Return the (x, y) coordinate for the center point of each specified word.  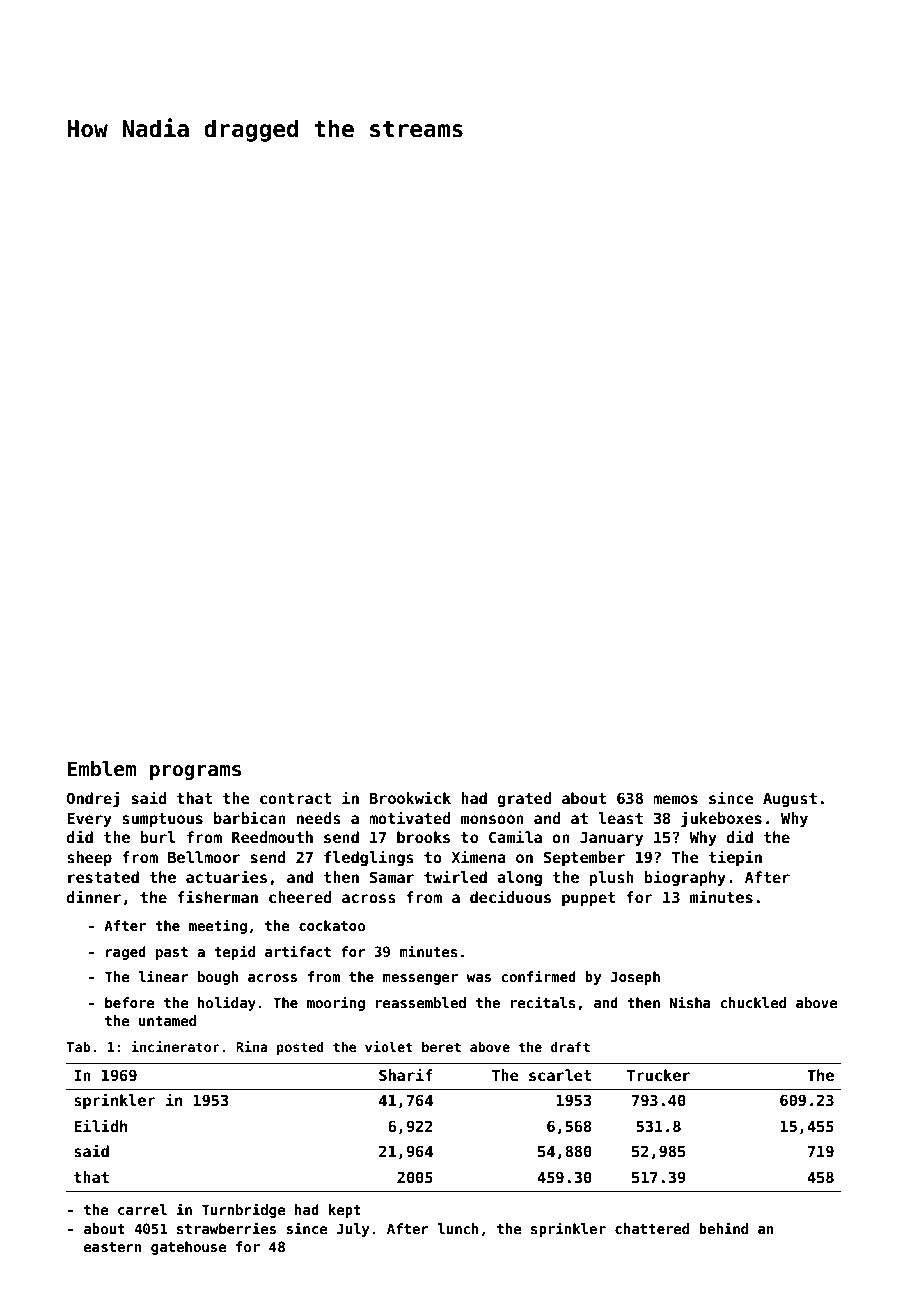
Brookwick (410, 797)
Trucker (658, 1075)
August (790, 800)
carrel (142, 1209)
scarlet (560, 1075)
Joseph (635, 978)
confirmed (538, 976)
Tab (78, 1046)
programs (195, 772)
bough (218, 978)
